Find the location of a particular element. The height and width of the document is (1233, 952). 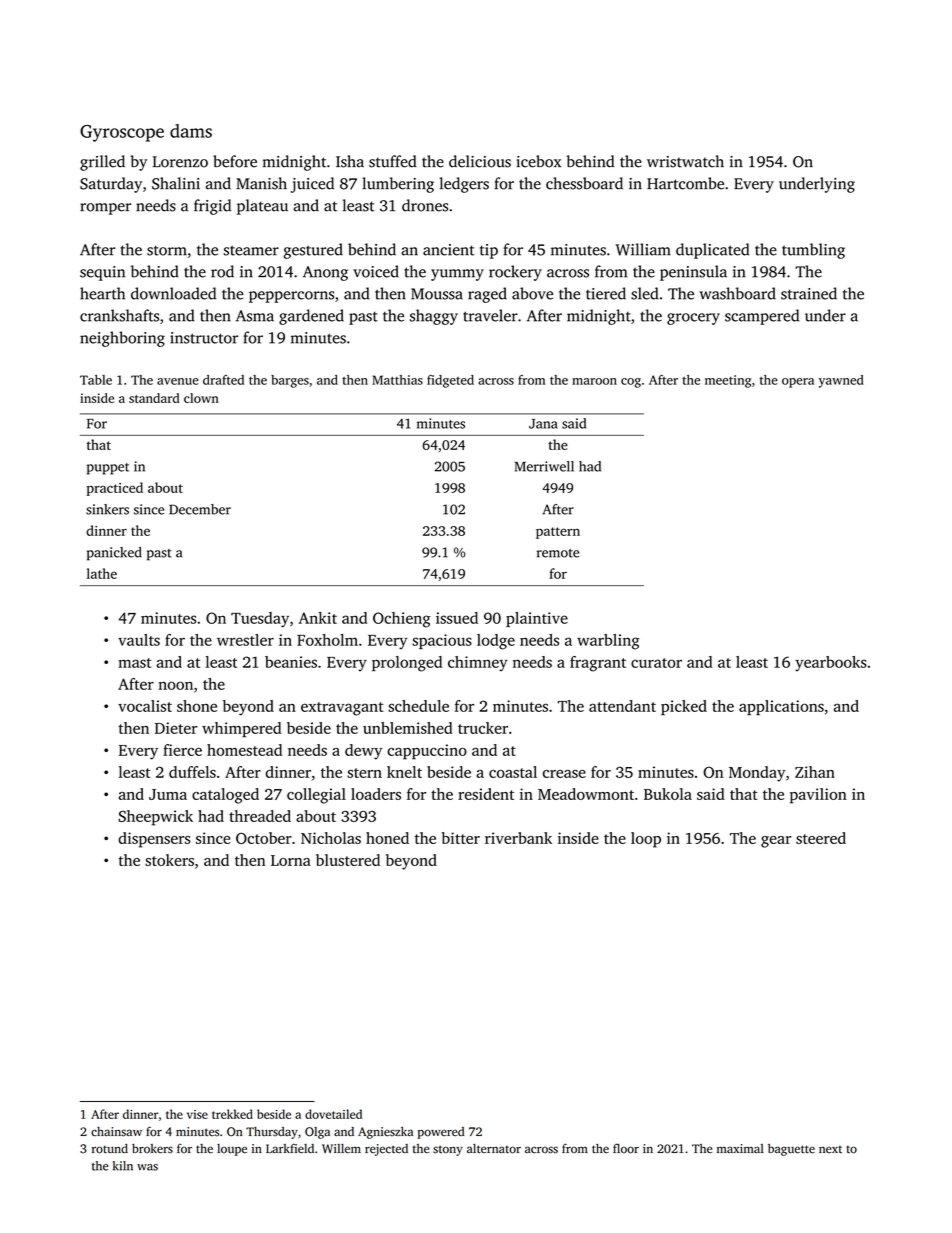

tumbling is located at coordinates (813, 251).
